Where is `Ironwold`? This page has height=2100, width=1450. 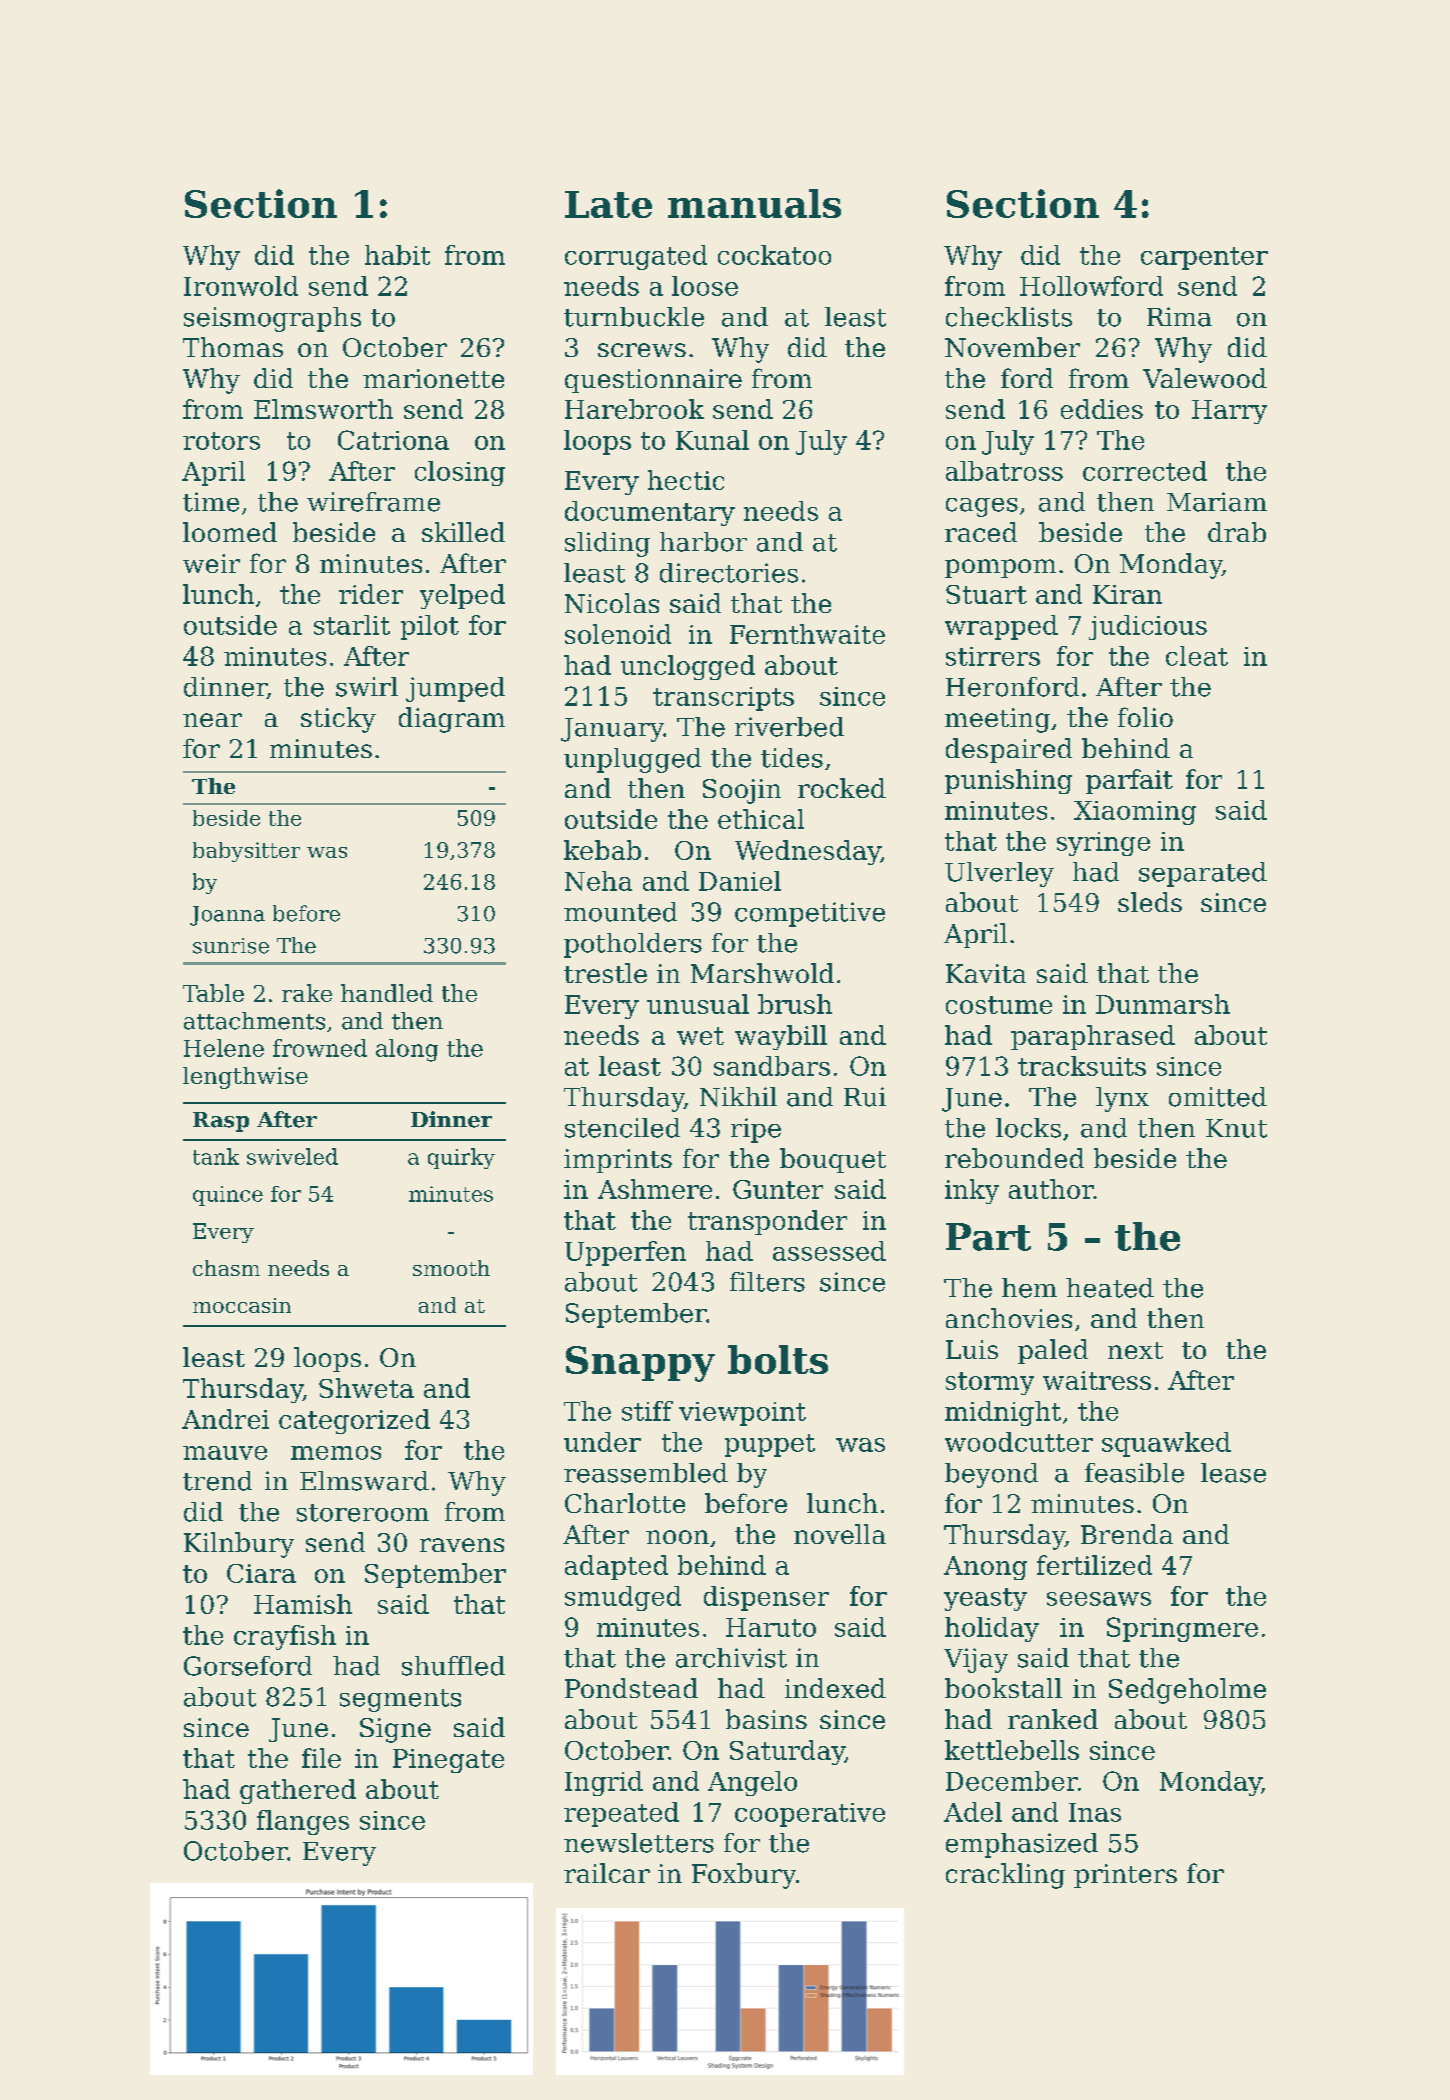
Ironwold is located at coordinates (241, 286).
